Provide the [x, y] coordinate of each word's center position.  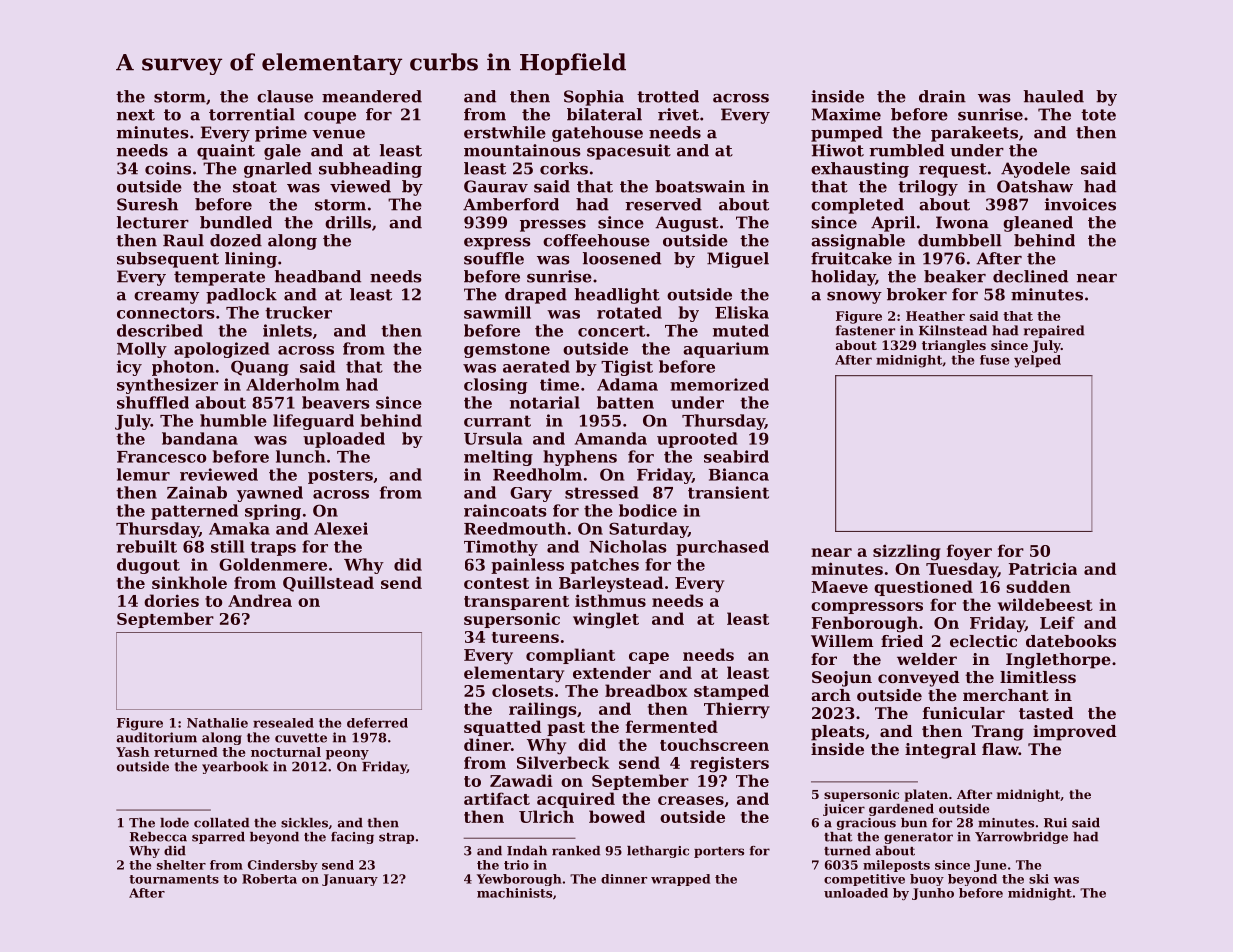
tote [1098, 115]
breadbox [646, 690]
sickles [304, 823]
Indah [527, 851]
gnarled [278, 170]
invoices [1080, 204]
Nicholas [628, 546]
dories [171, 600]
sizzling [907, 552]
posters [340, 477]
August [687, 224]
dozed [236, 240]
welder [927, 659]
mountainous [522, 150]
